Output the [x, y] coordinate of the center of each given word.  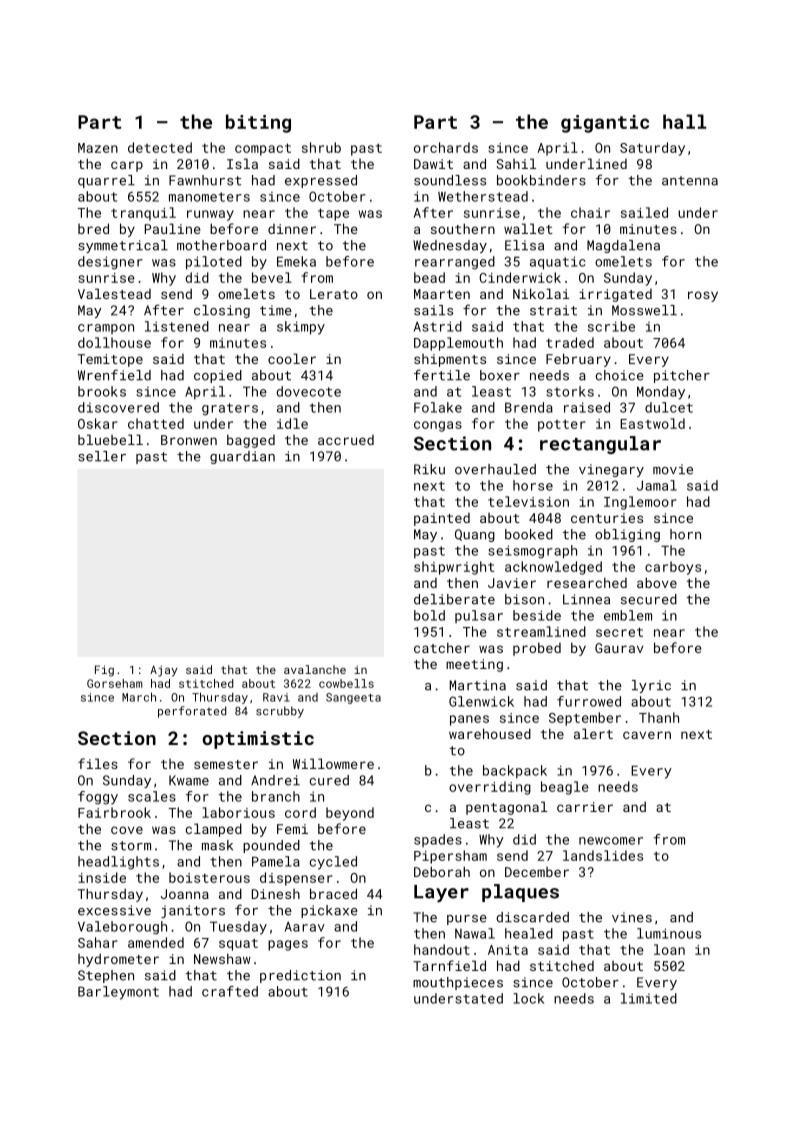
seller [102, 456]
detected [160, 147]
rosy [703, 296]
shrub [321, 147]
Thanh [659, 717]
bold [429, 615]
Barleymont [118, 993]
